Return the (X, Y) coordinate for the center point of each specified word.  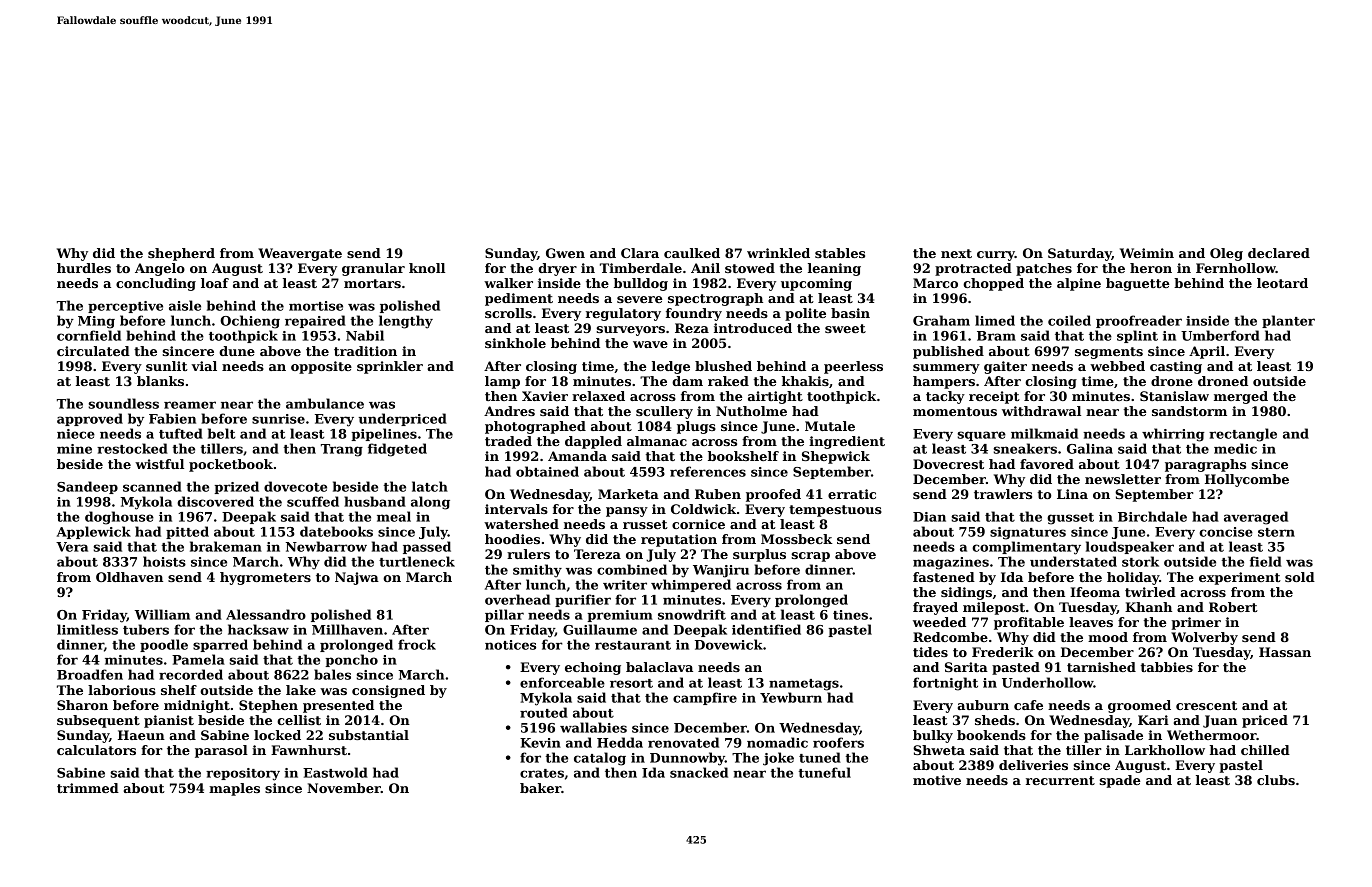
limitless (87, 629)
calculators (96, 750)
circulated (93, 351)
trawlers (1003, 494)
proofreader (1139, 321)
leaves (1091, 622)
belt (222, 433)
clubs (1276, 780)
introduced (753, 328)
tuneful (824, 772)
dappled (593, 442)
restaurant (633, 645)
